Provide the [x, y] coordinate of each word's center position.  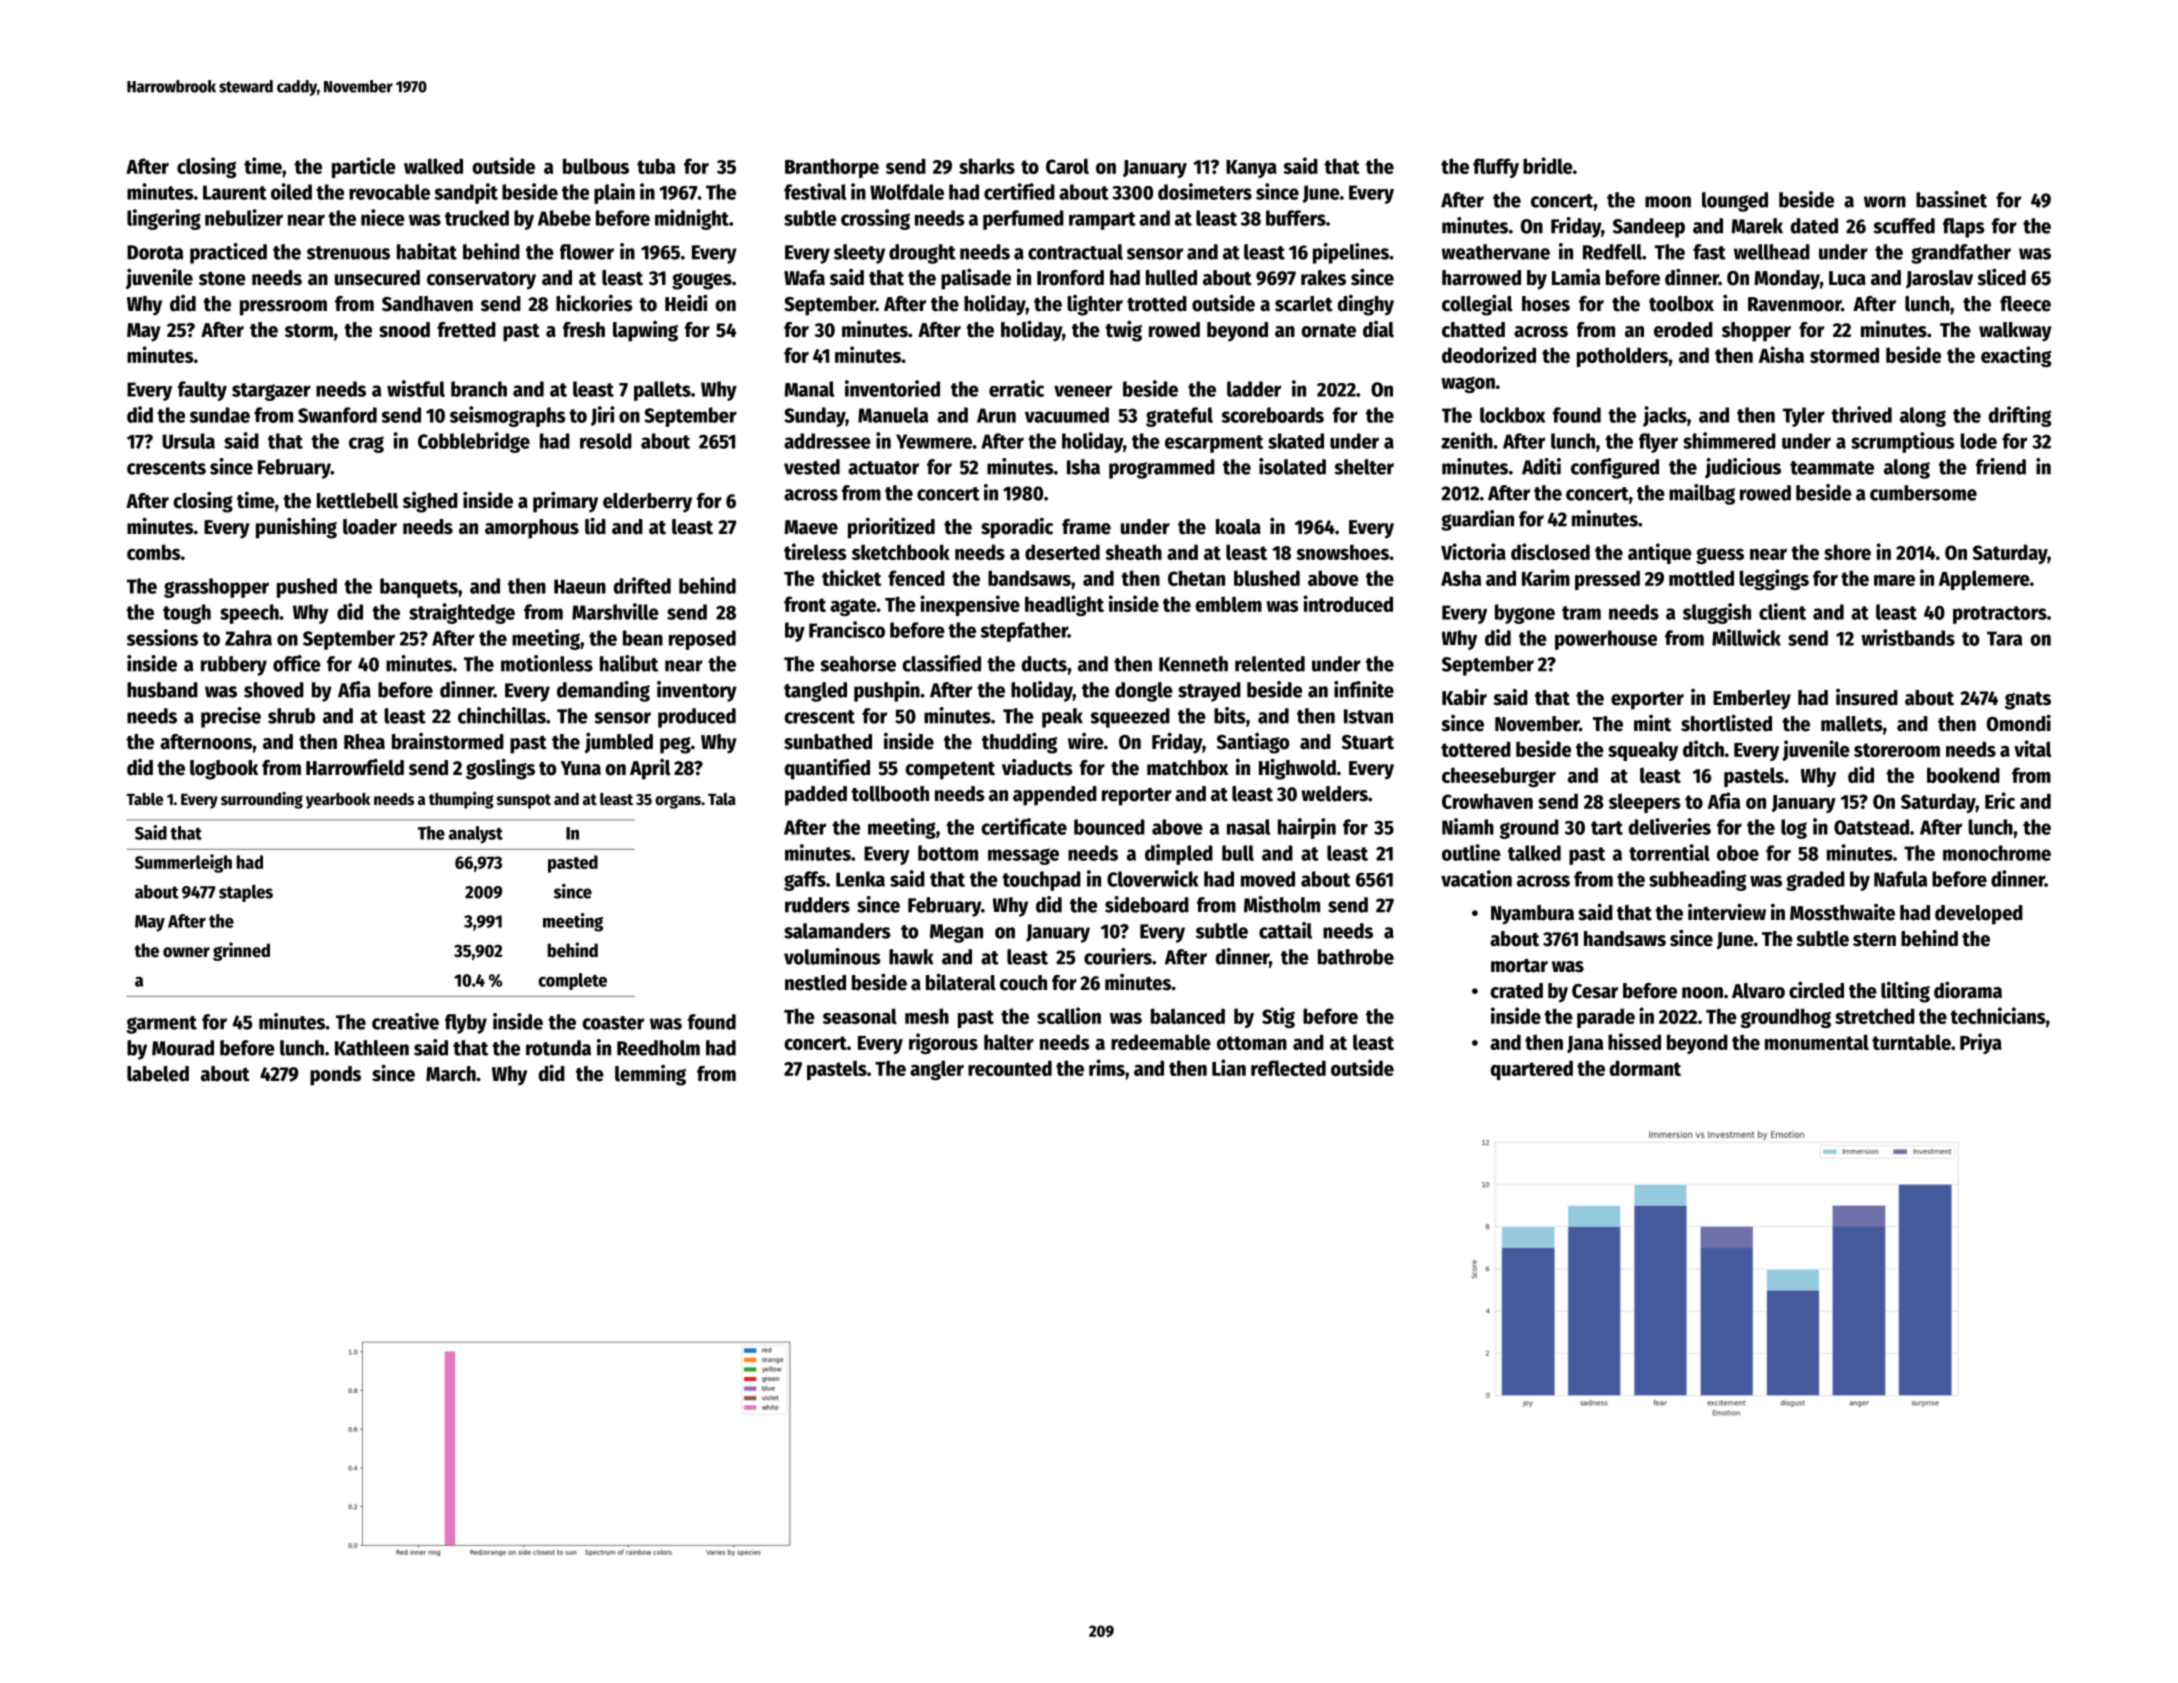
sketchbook [901, 552]
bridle [1548, 165]
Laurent [235, 192]
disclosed [1550, 551]
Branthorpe [832, 168]
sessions [162, 637]
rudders [817, 905]
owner [186, 952]
